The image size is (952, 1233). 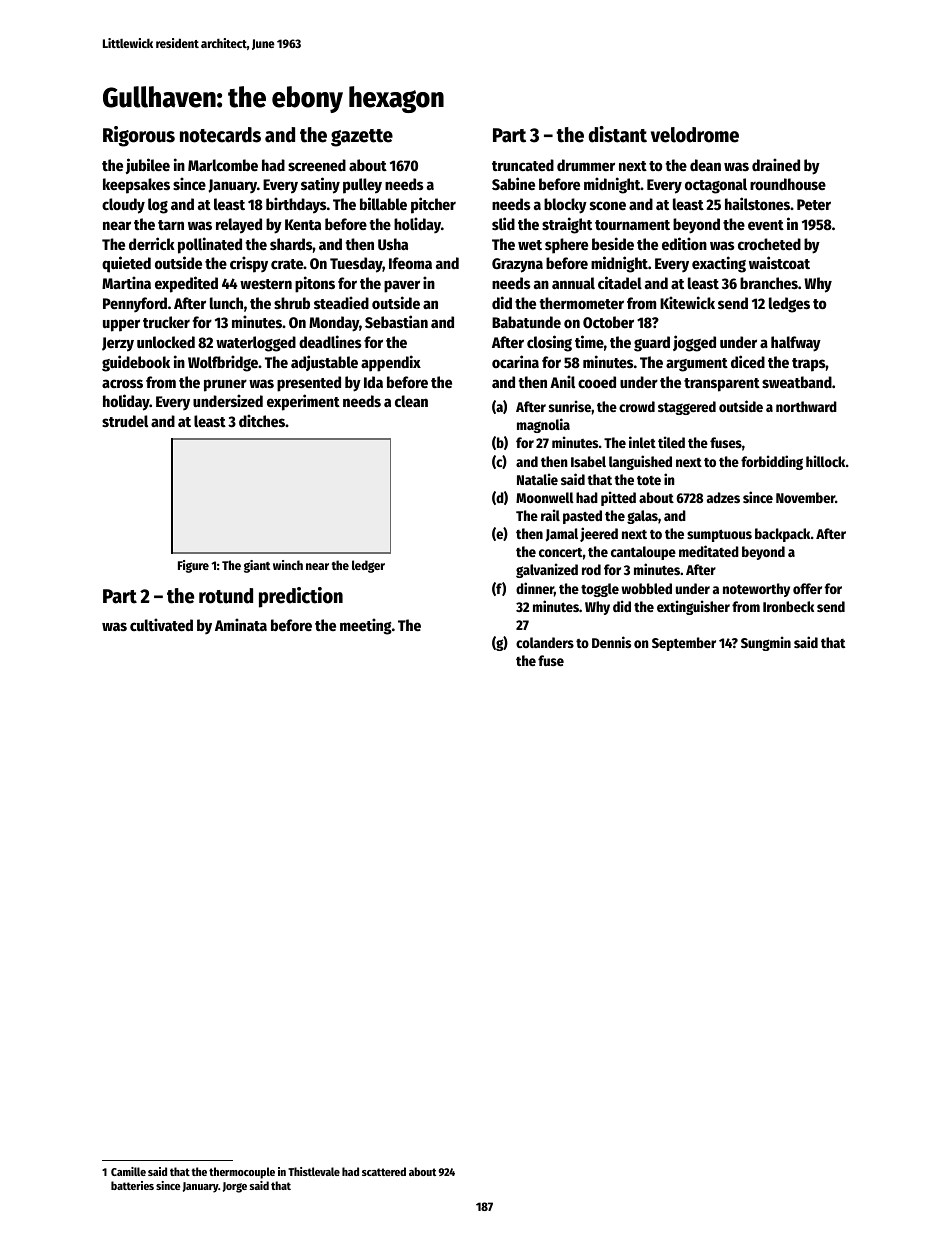 I want to click on truncated, so click(x=523, y=165).
